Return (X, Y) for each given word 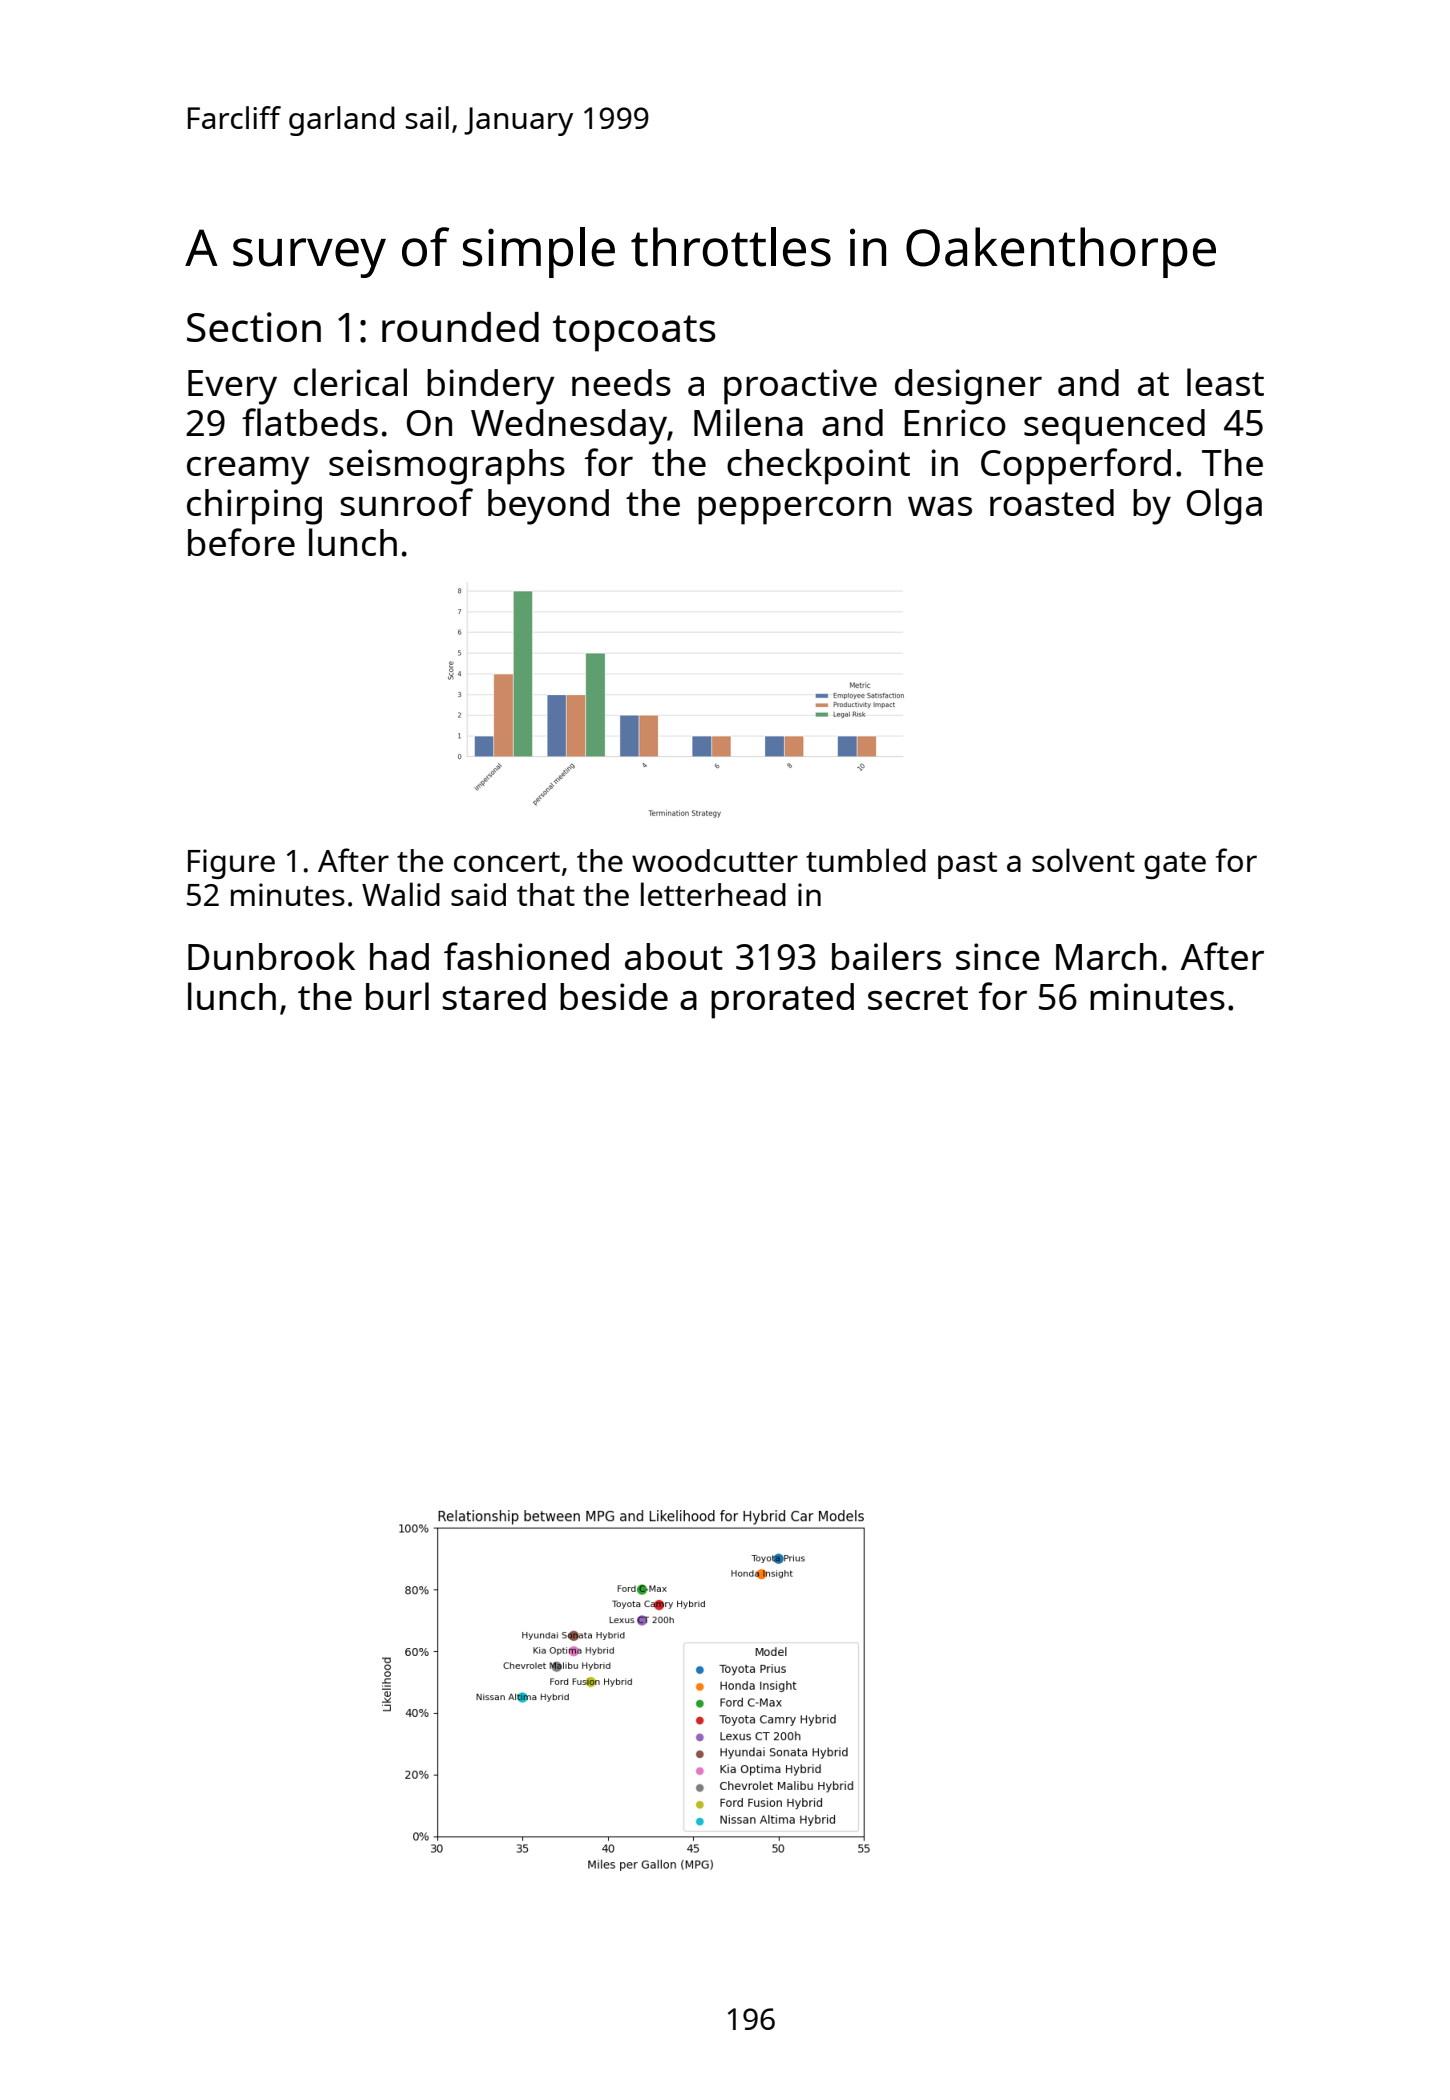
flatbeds (310, 422)
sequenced (1114, 427)
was (940, 506)
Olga (1224, 506)
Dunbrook (271, 956)
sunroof (407, 502)
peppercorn (794, 511)
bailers (886, 956)
